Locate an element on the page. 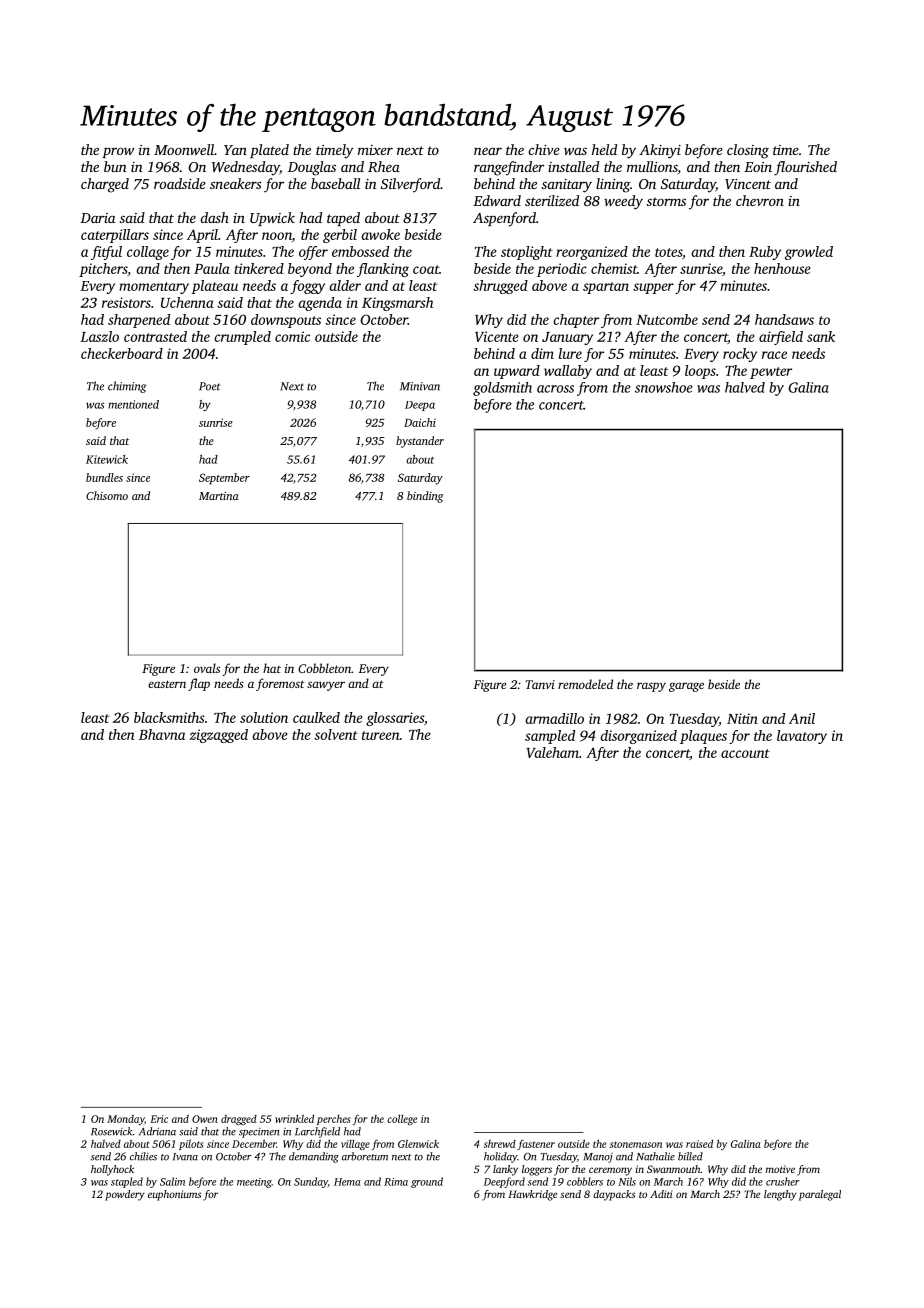  account is located at coordinates (745, 753).
